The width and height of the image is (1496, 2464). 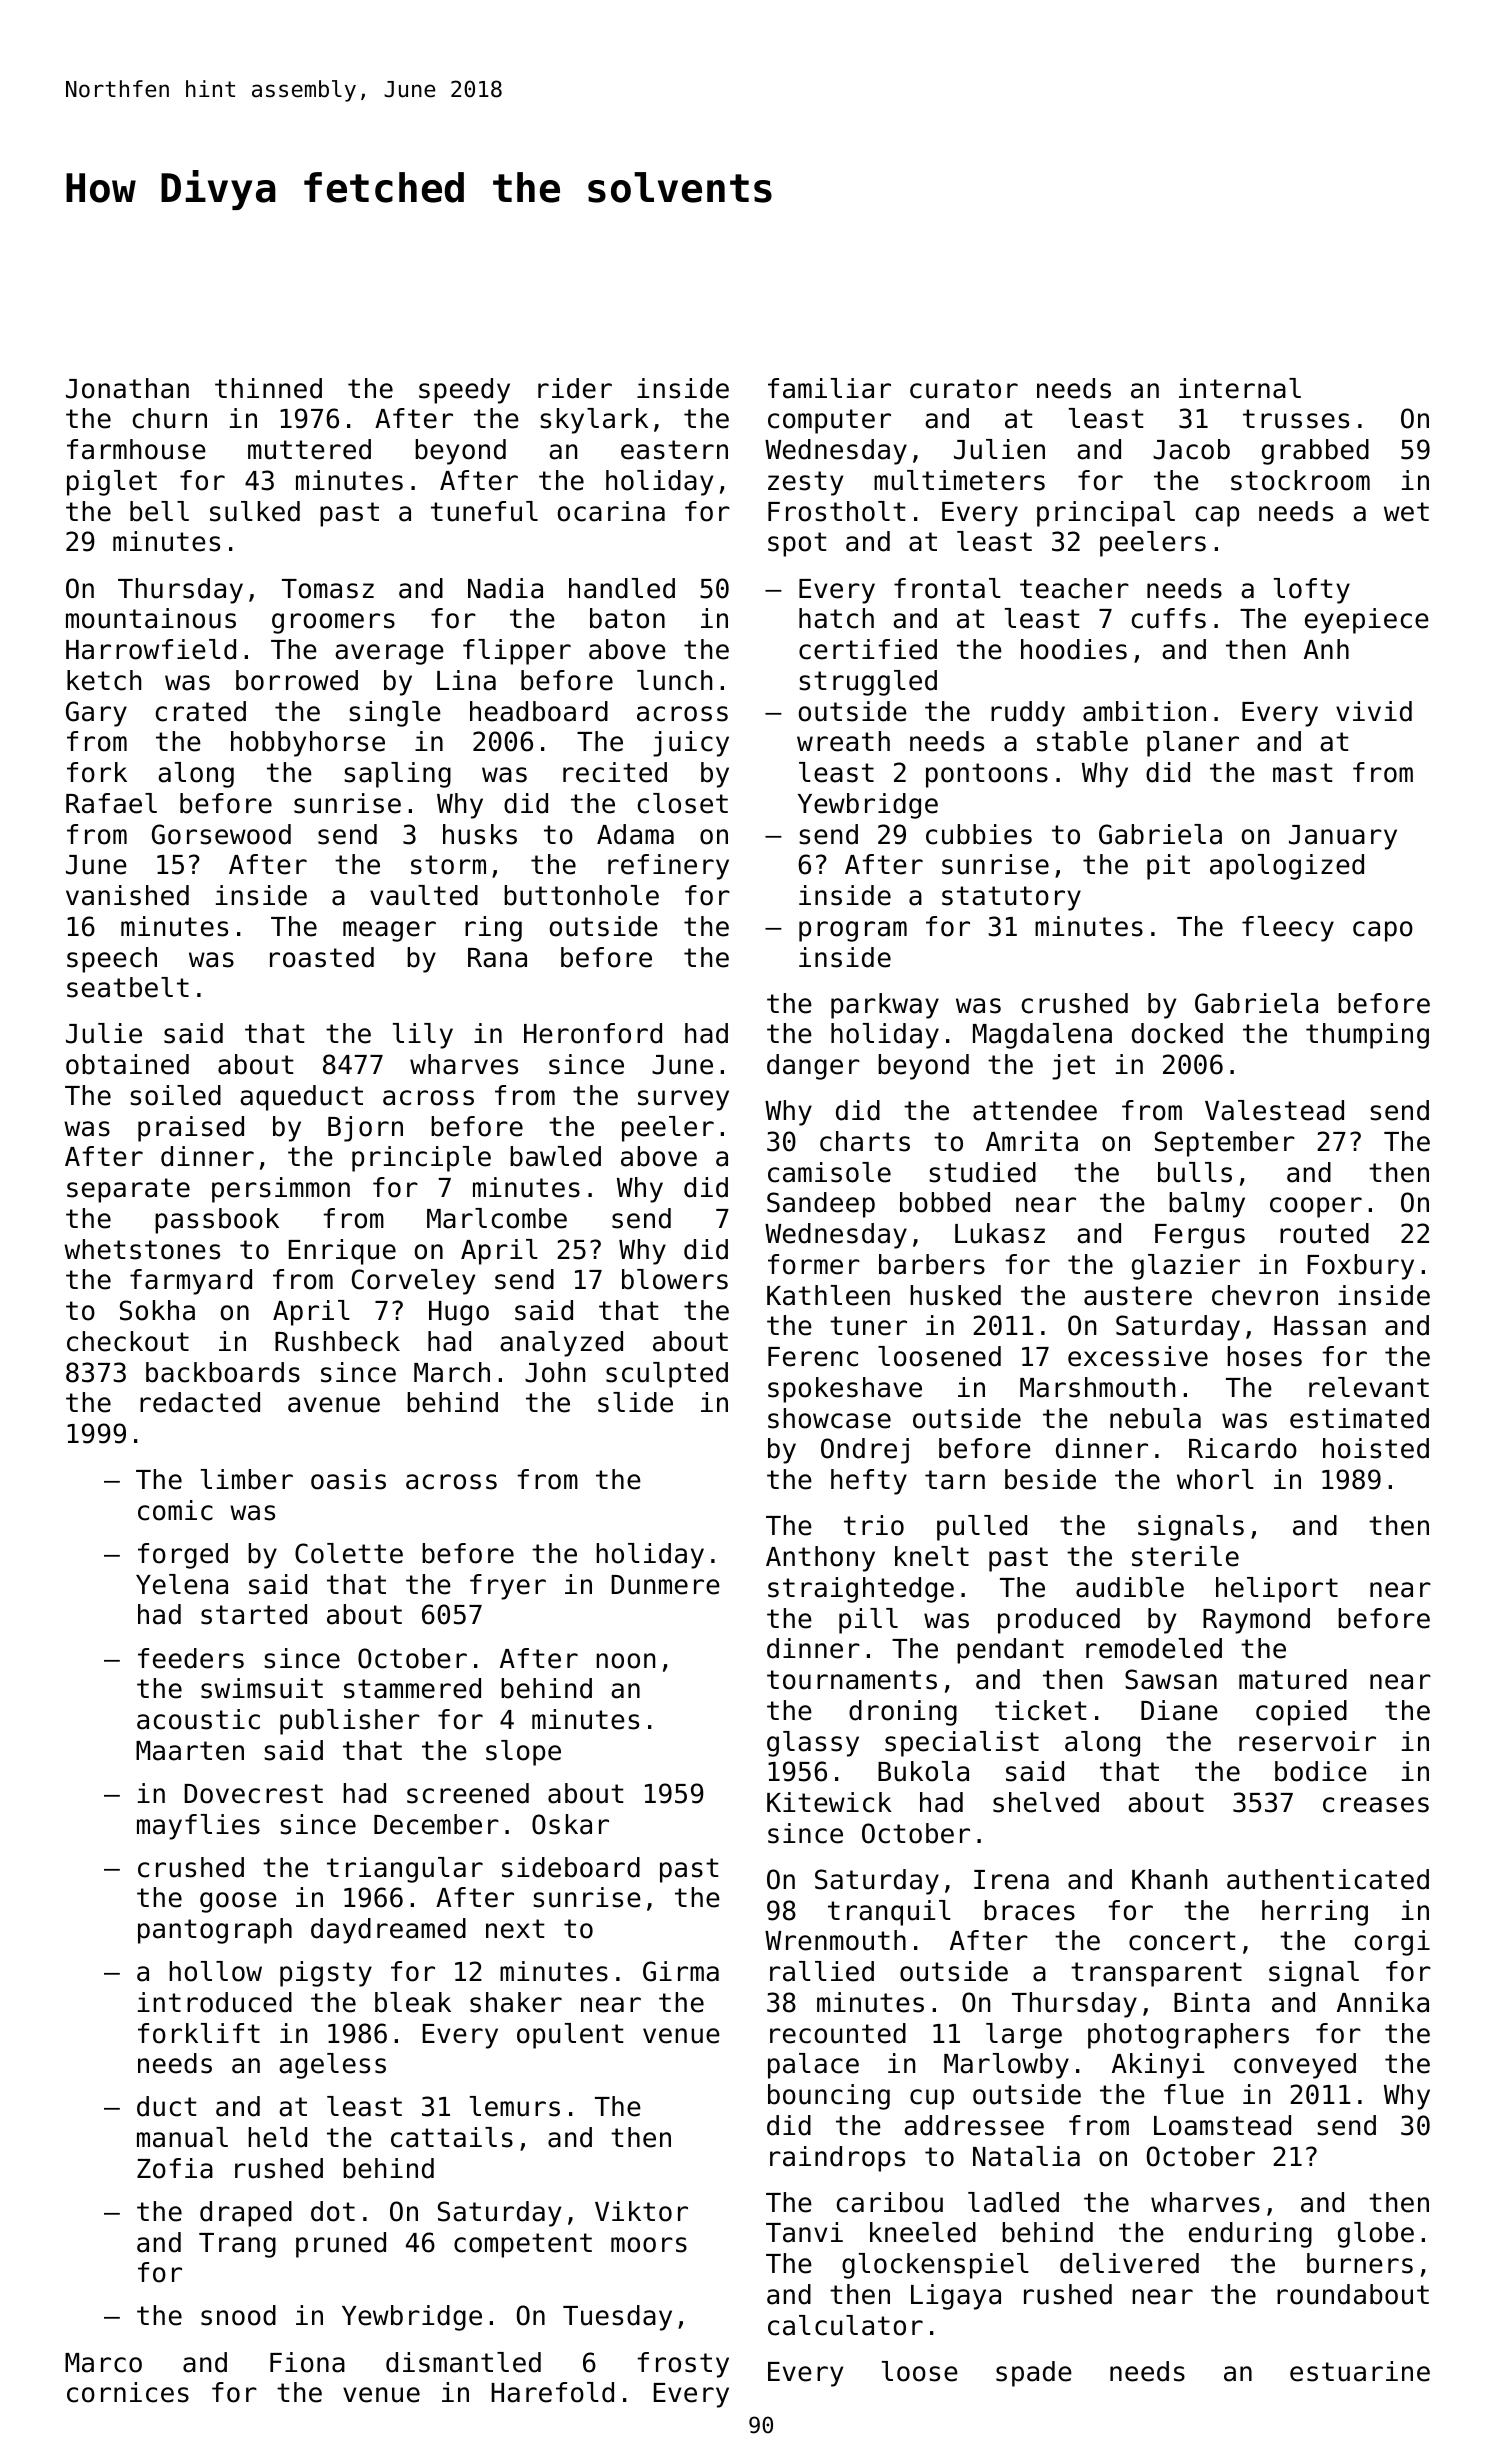 What do you see at coordinates (868, 649) in the image?
I see `certified` at bounding box center [868, 649].
